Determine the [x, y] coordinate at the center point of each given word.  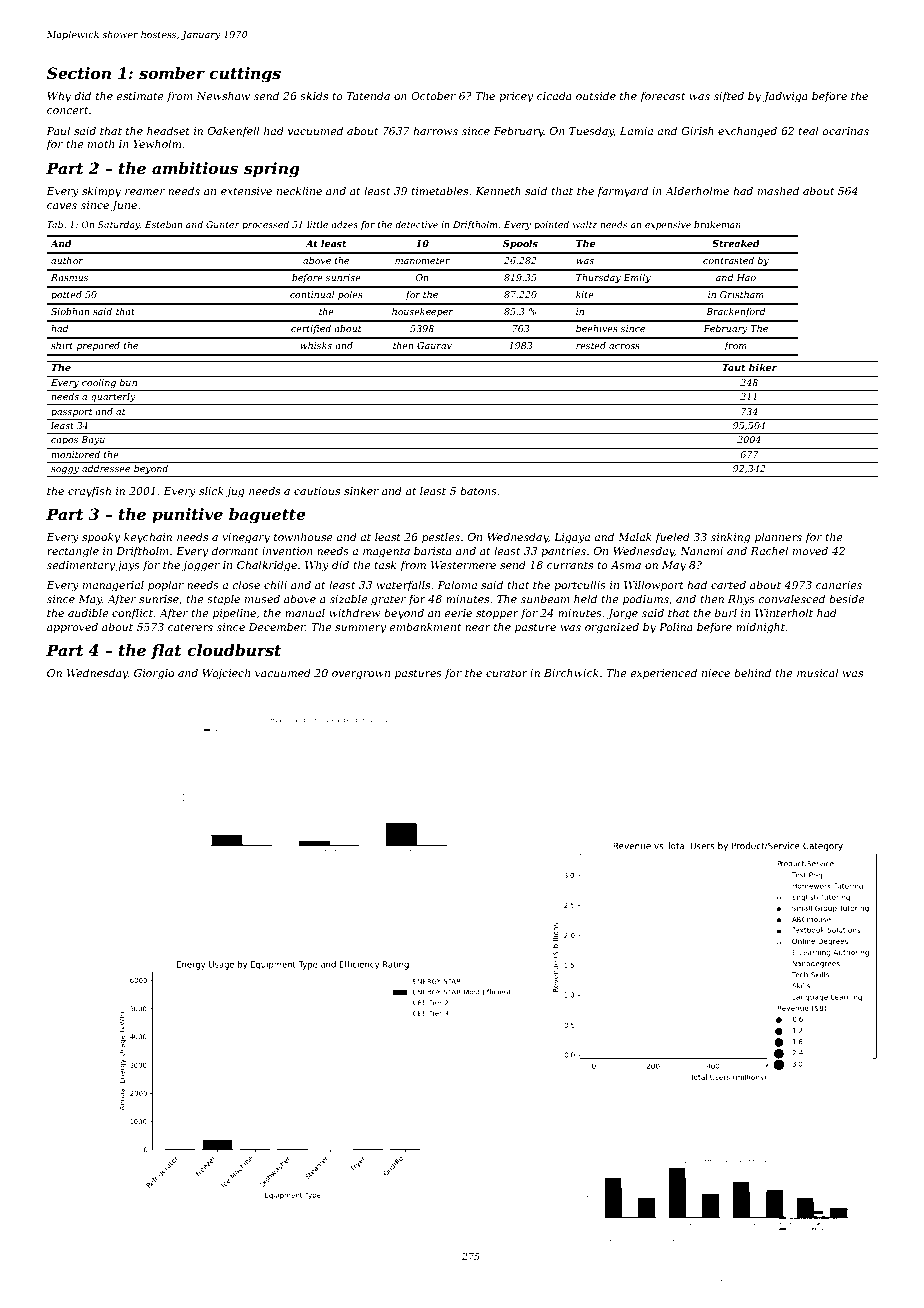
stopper [497, 614]
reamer [145, 192]
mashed [778, 190]
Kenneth [498, 190]
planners [778, 537]
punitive [187, 516]
